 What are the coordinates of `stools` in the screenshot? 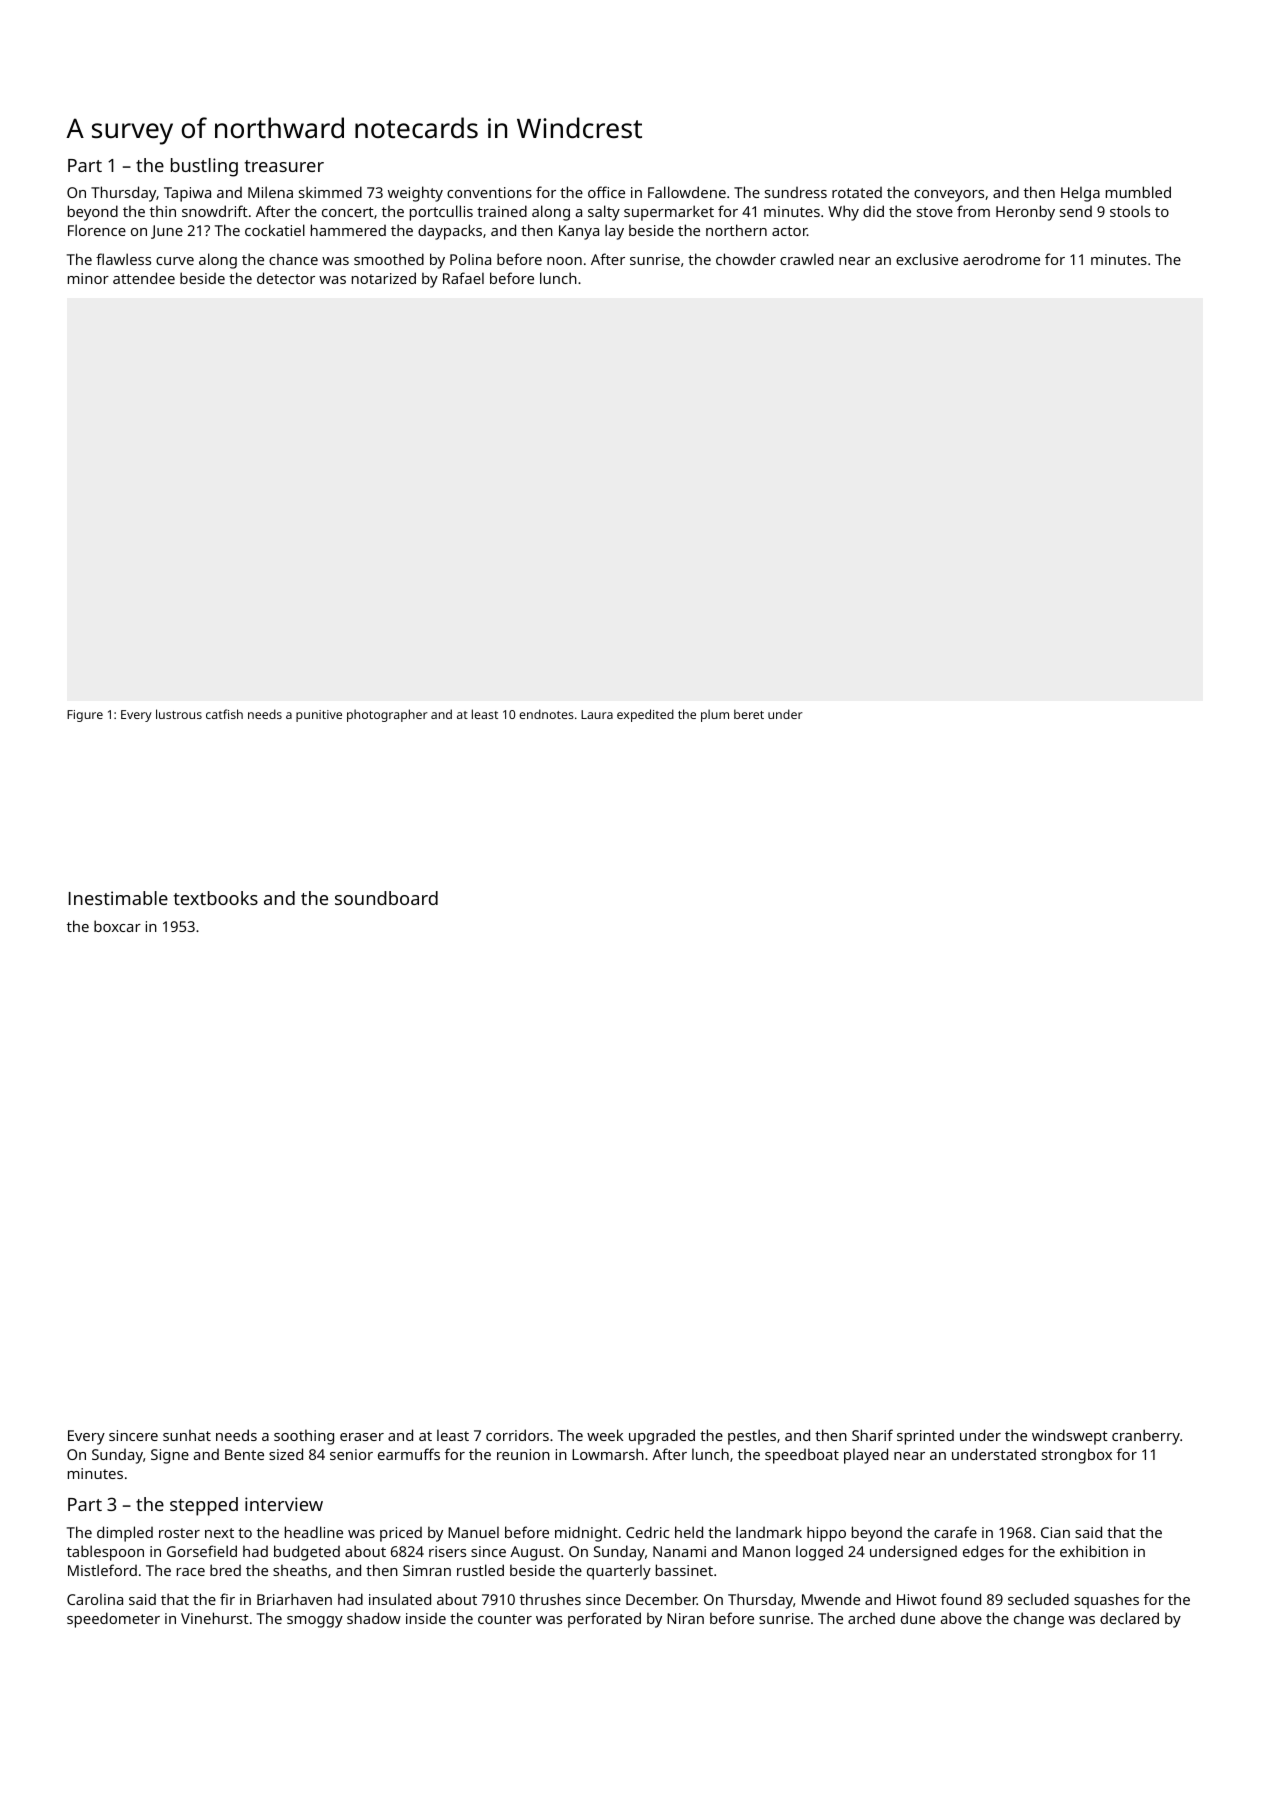 It's located at (1130, 211).
